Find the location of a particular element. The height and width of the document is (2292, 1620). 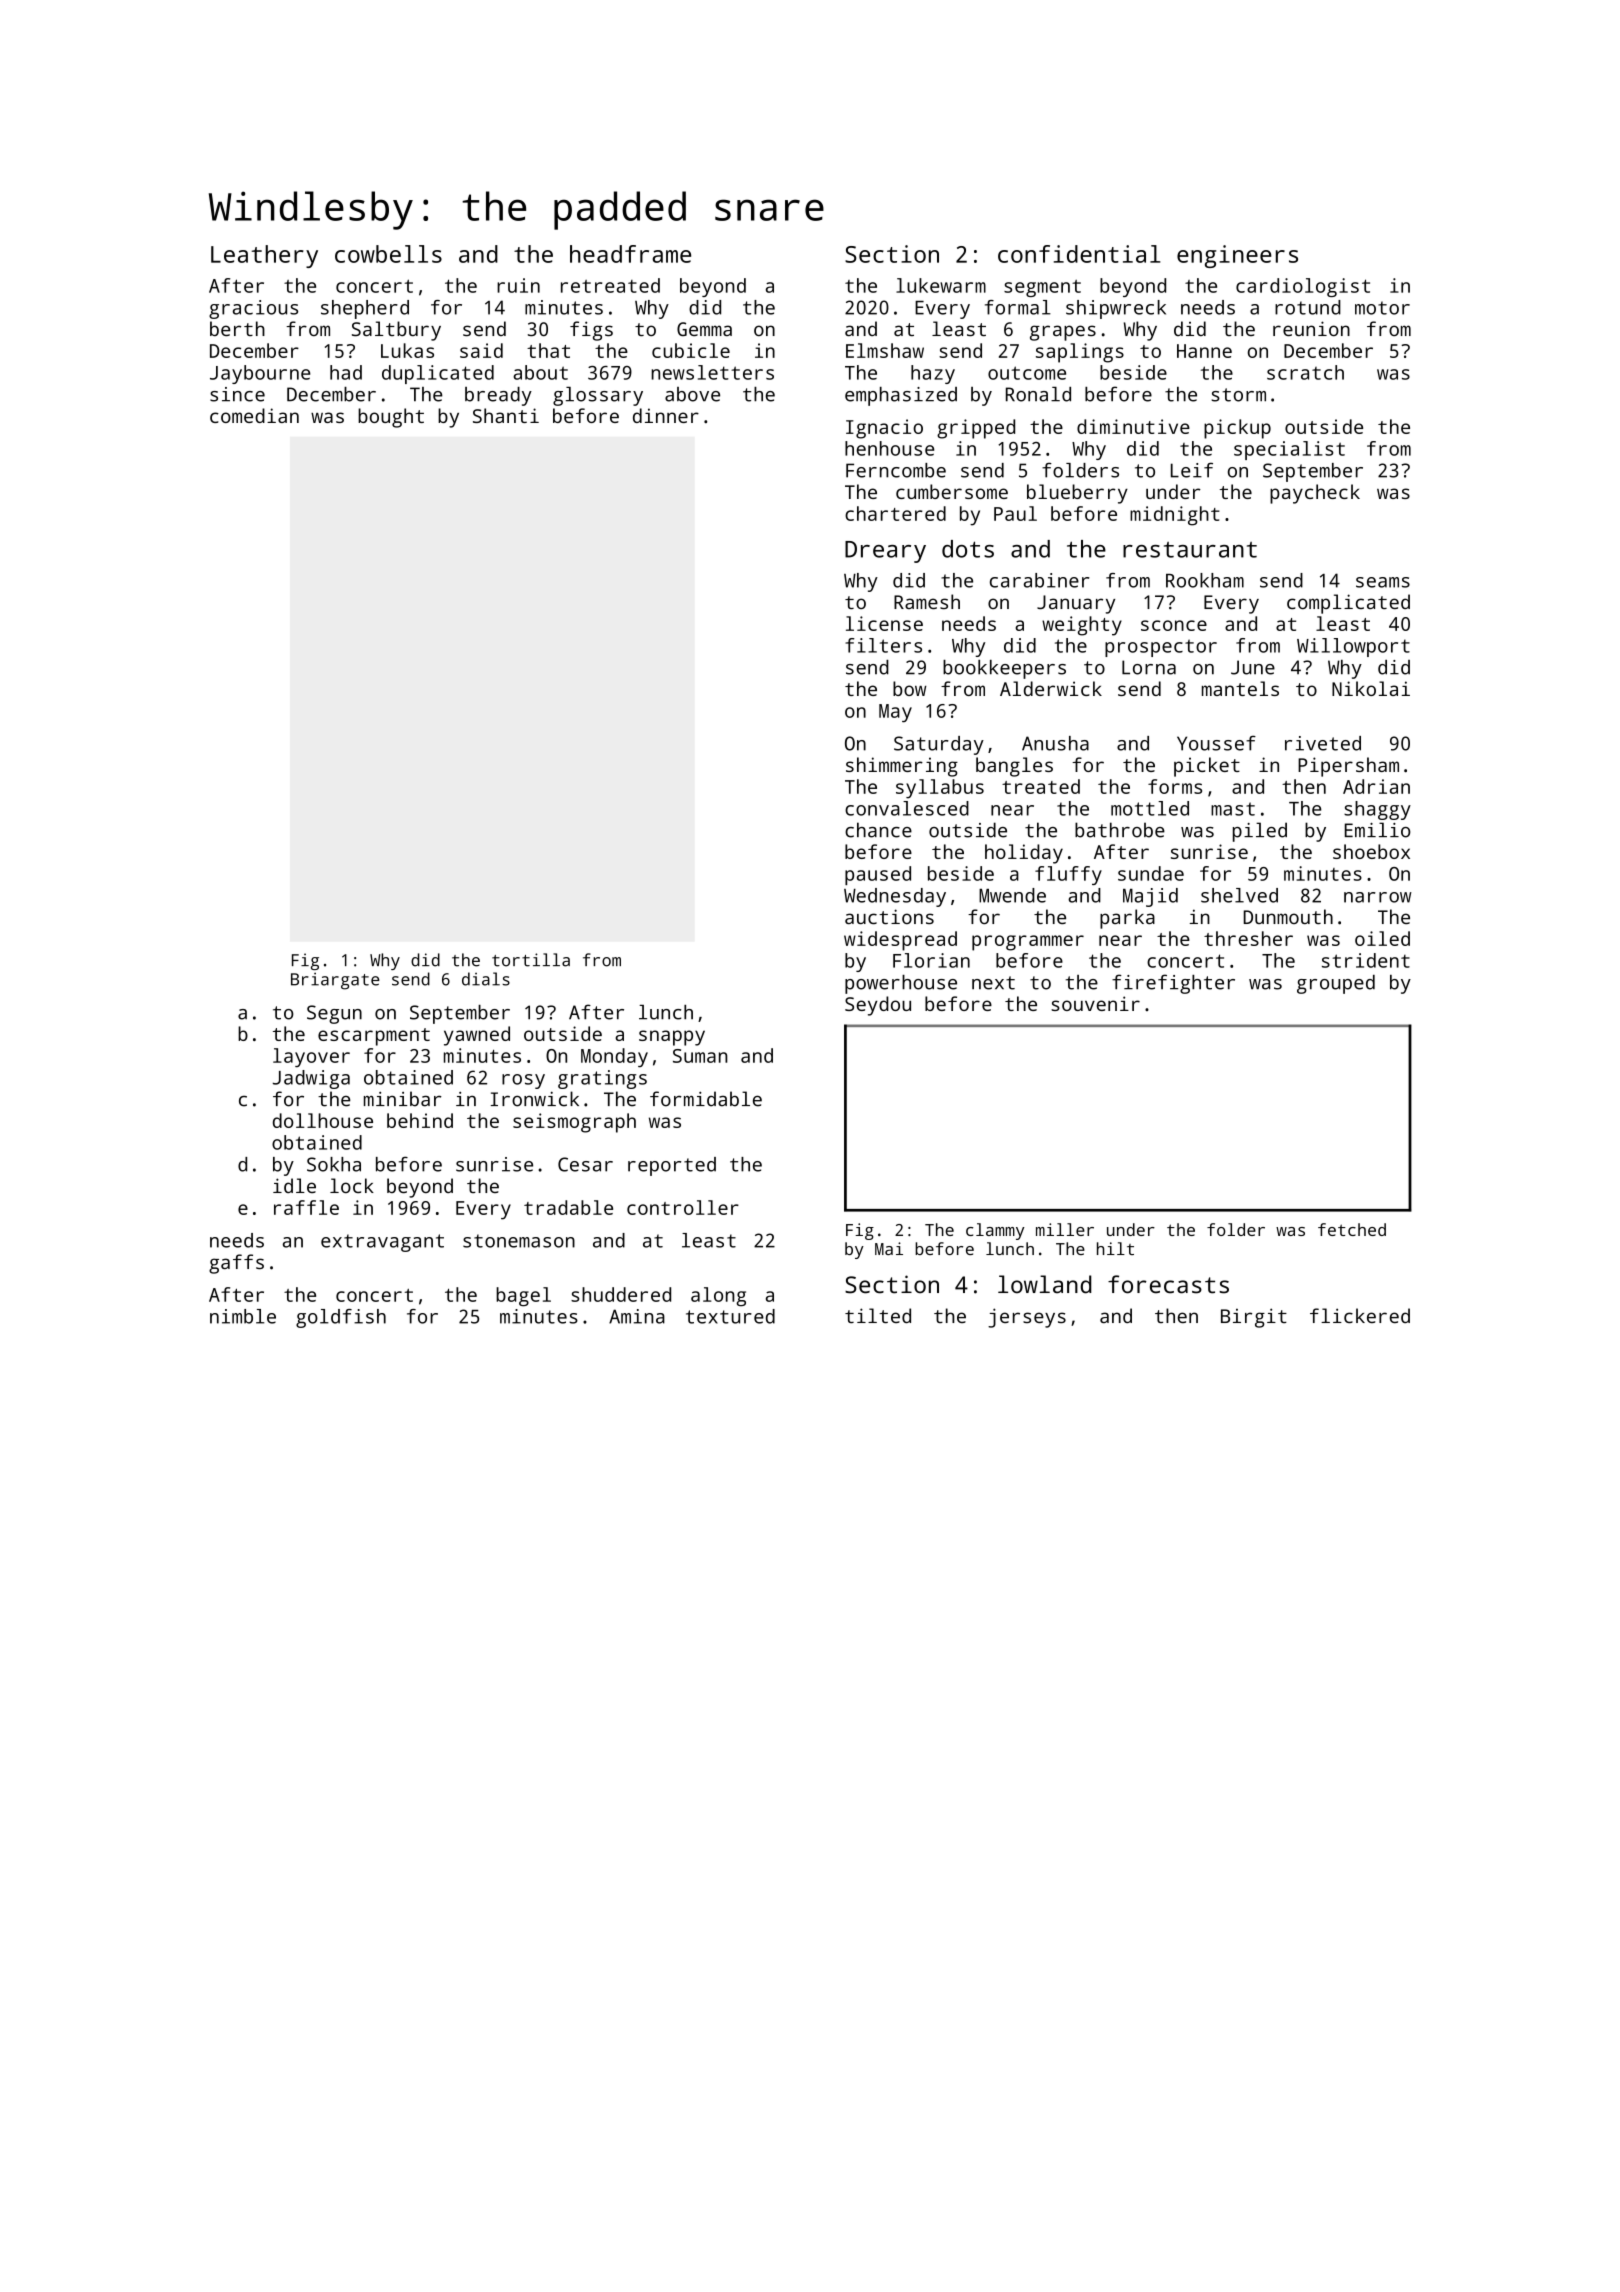

shelved is located at coordinates (1239, 895).
